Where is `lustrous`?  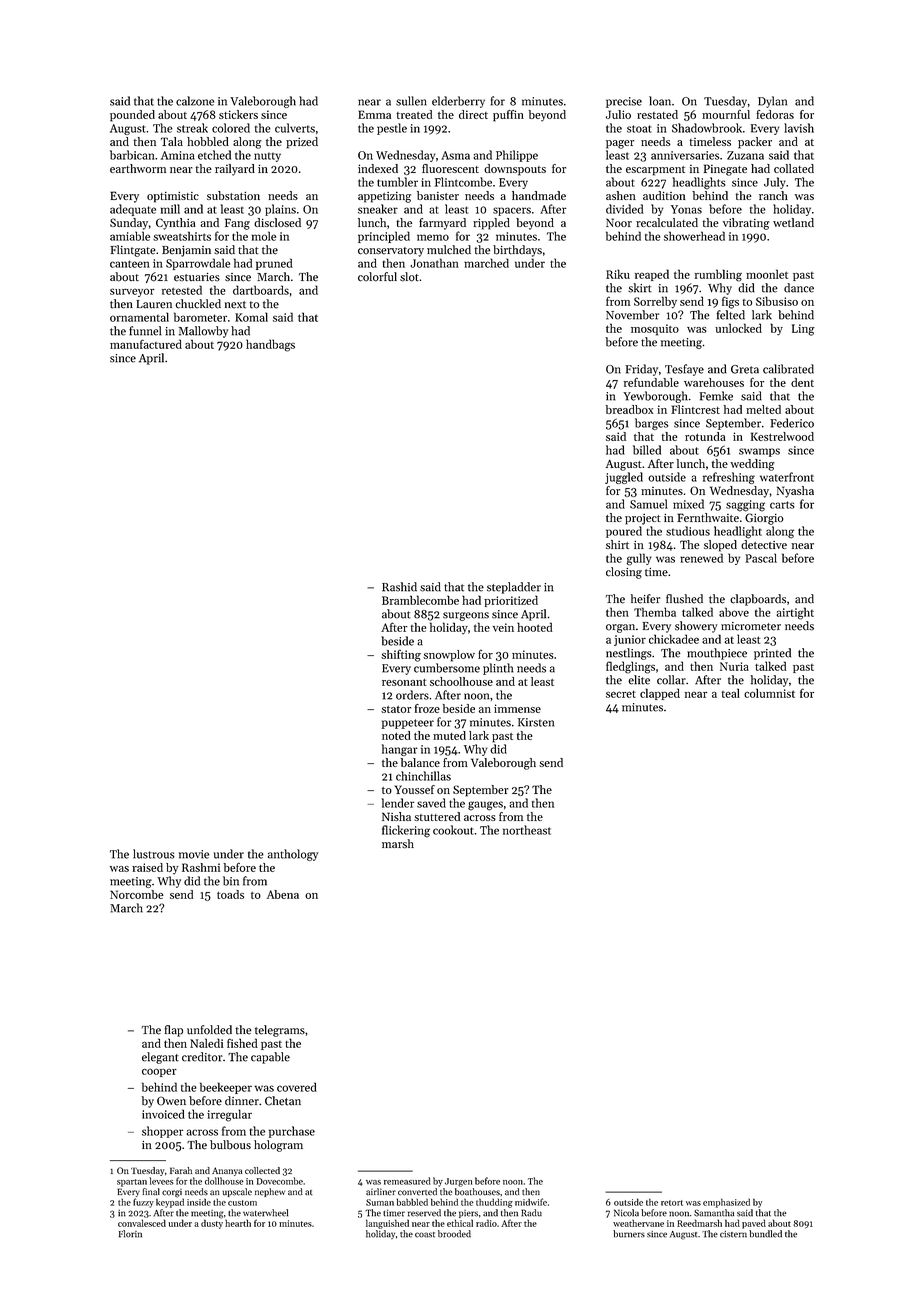
lustrous is located at coordinates (154, 854).
